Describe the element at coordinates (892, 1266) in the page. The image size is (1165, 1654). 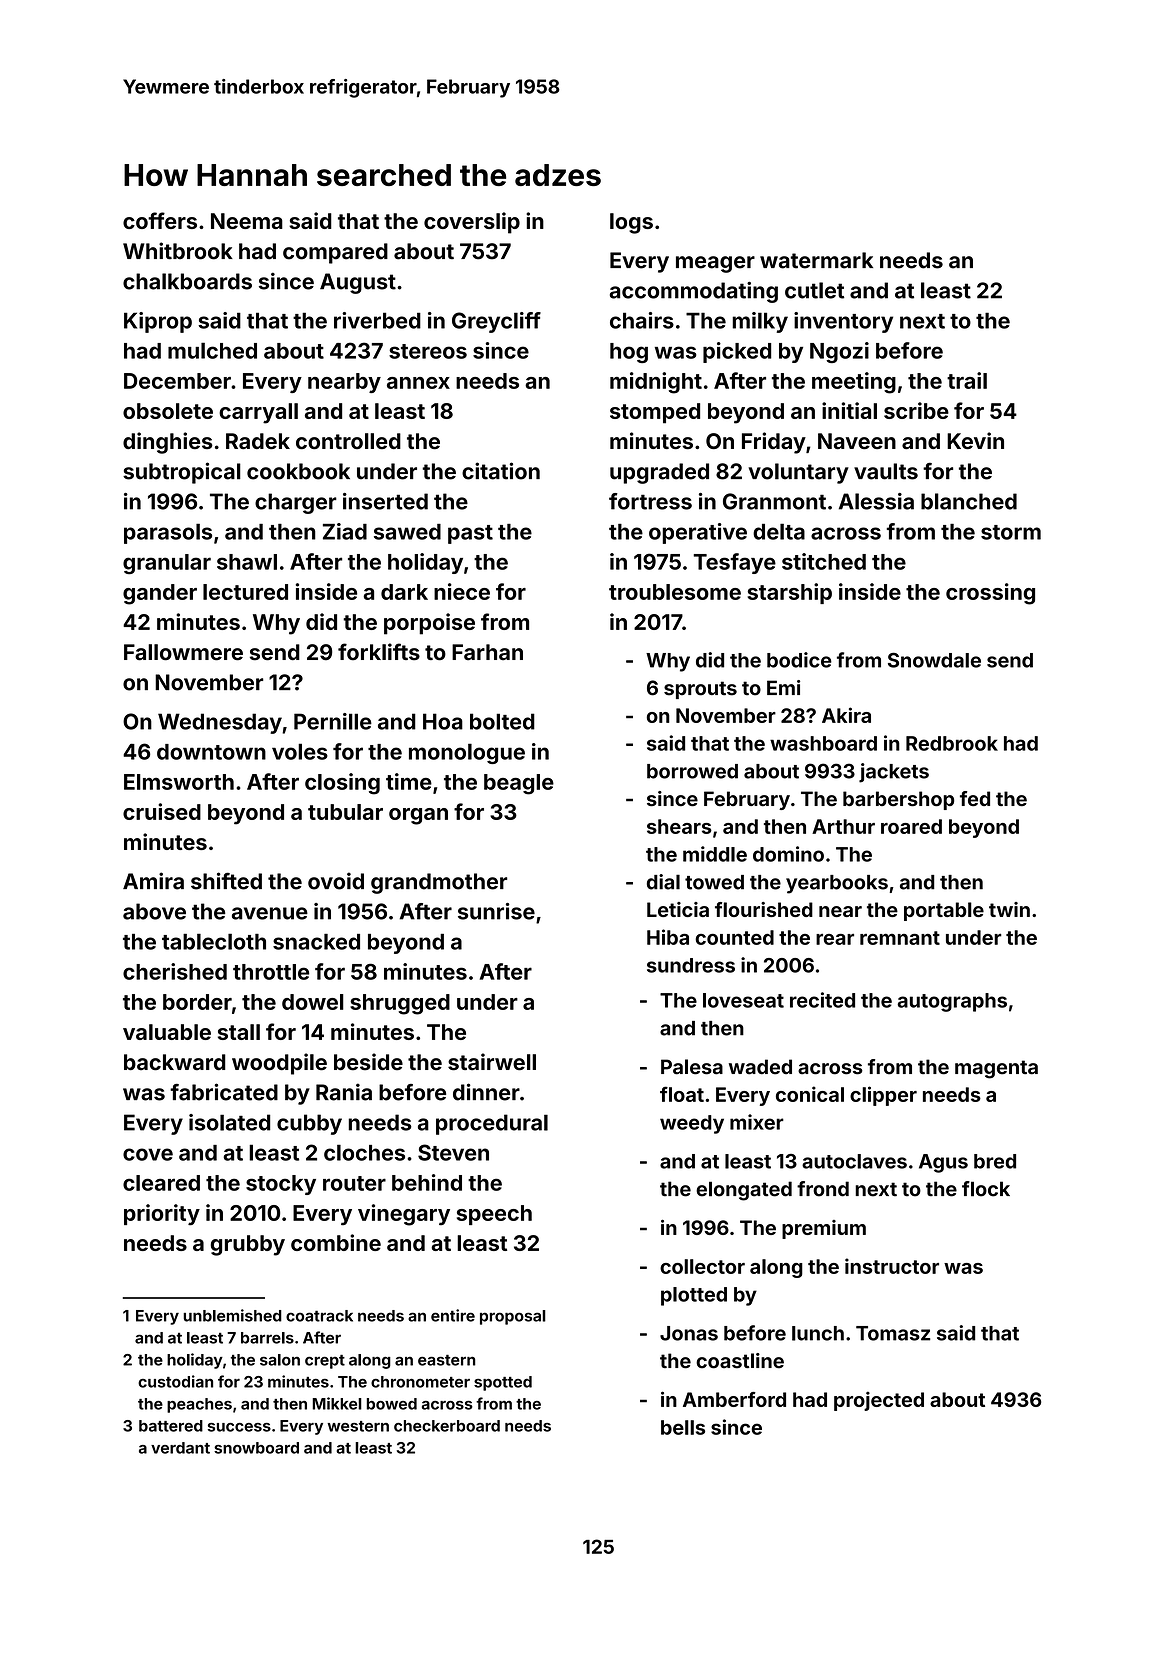
I see `instructor` at that location.
